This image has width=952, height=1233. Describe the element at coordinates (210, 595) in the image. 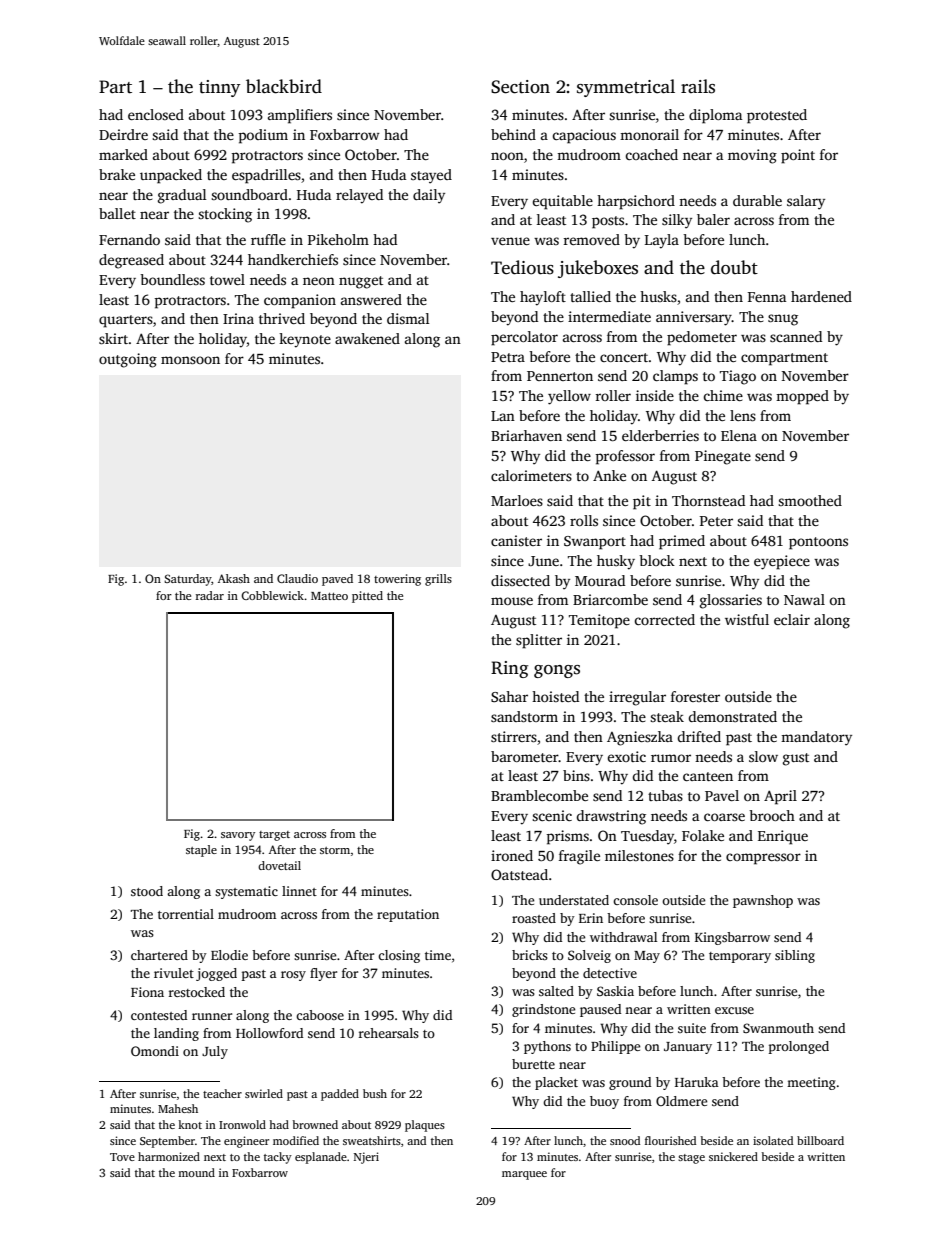

I see `radar` at that location.
